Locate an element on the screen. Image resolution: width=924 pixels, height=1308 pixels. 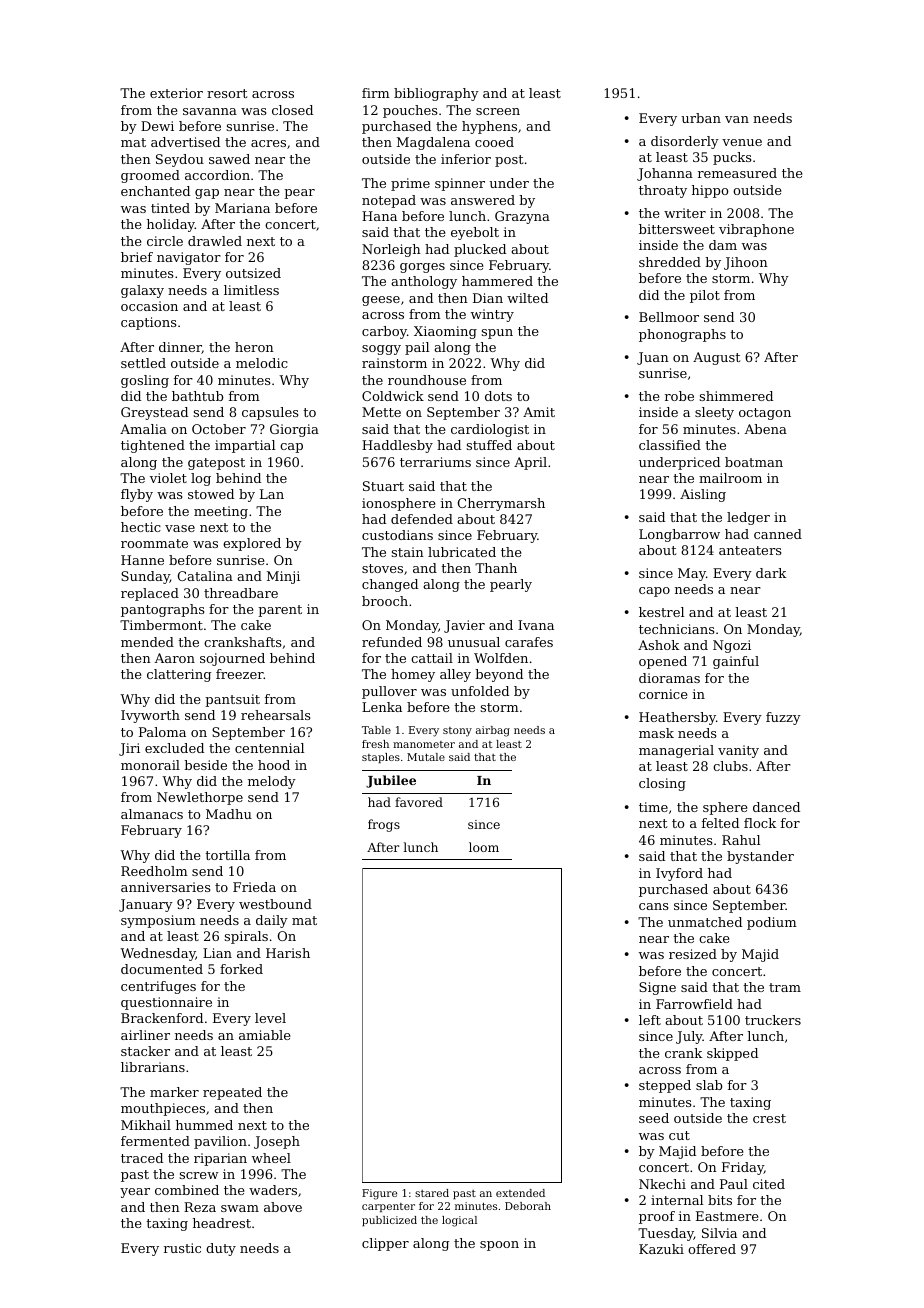
screen is located at coordinates (498, 111).
